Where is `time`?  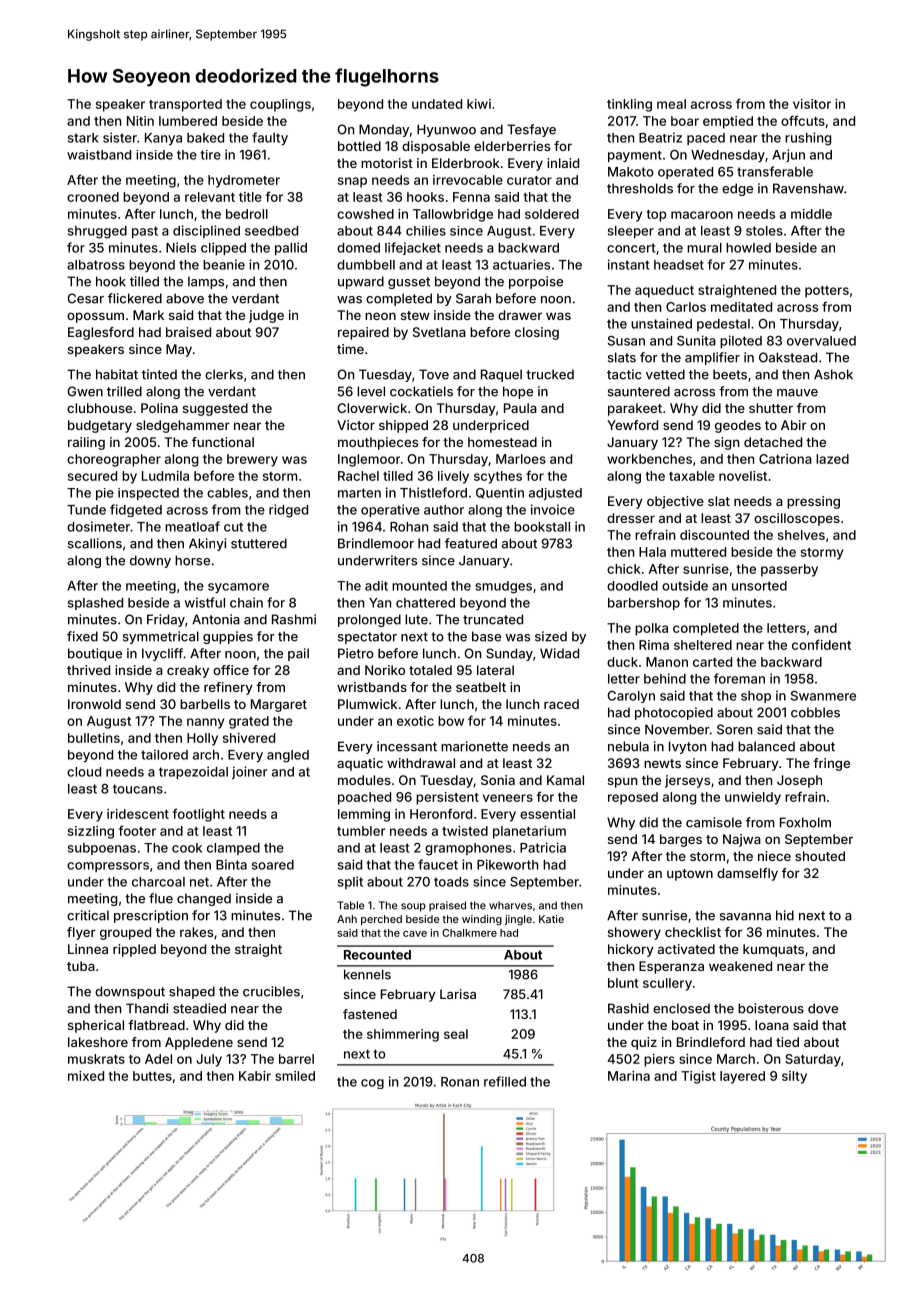 time is located at coordinates (350, 349).
